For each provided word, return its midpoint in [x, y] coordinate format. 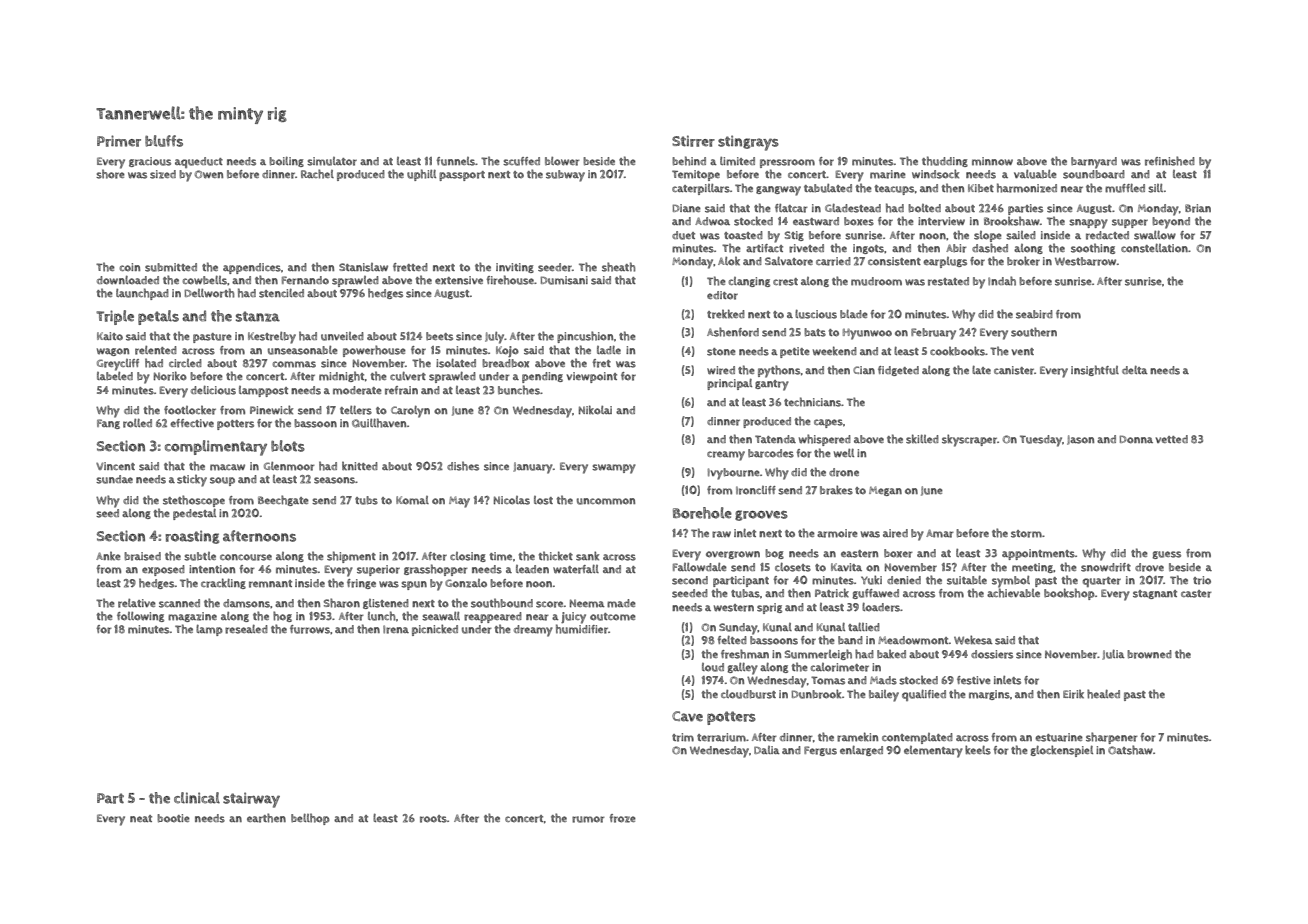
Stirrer [693, 141]
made [621, 603]
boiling [286, 161]
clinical [197, 798]
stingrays [748, 143]
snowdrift [1106, 567]
